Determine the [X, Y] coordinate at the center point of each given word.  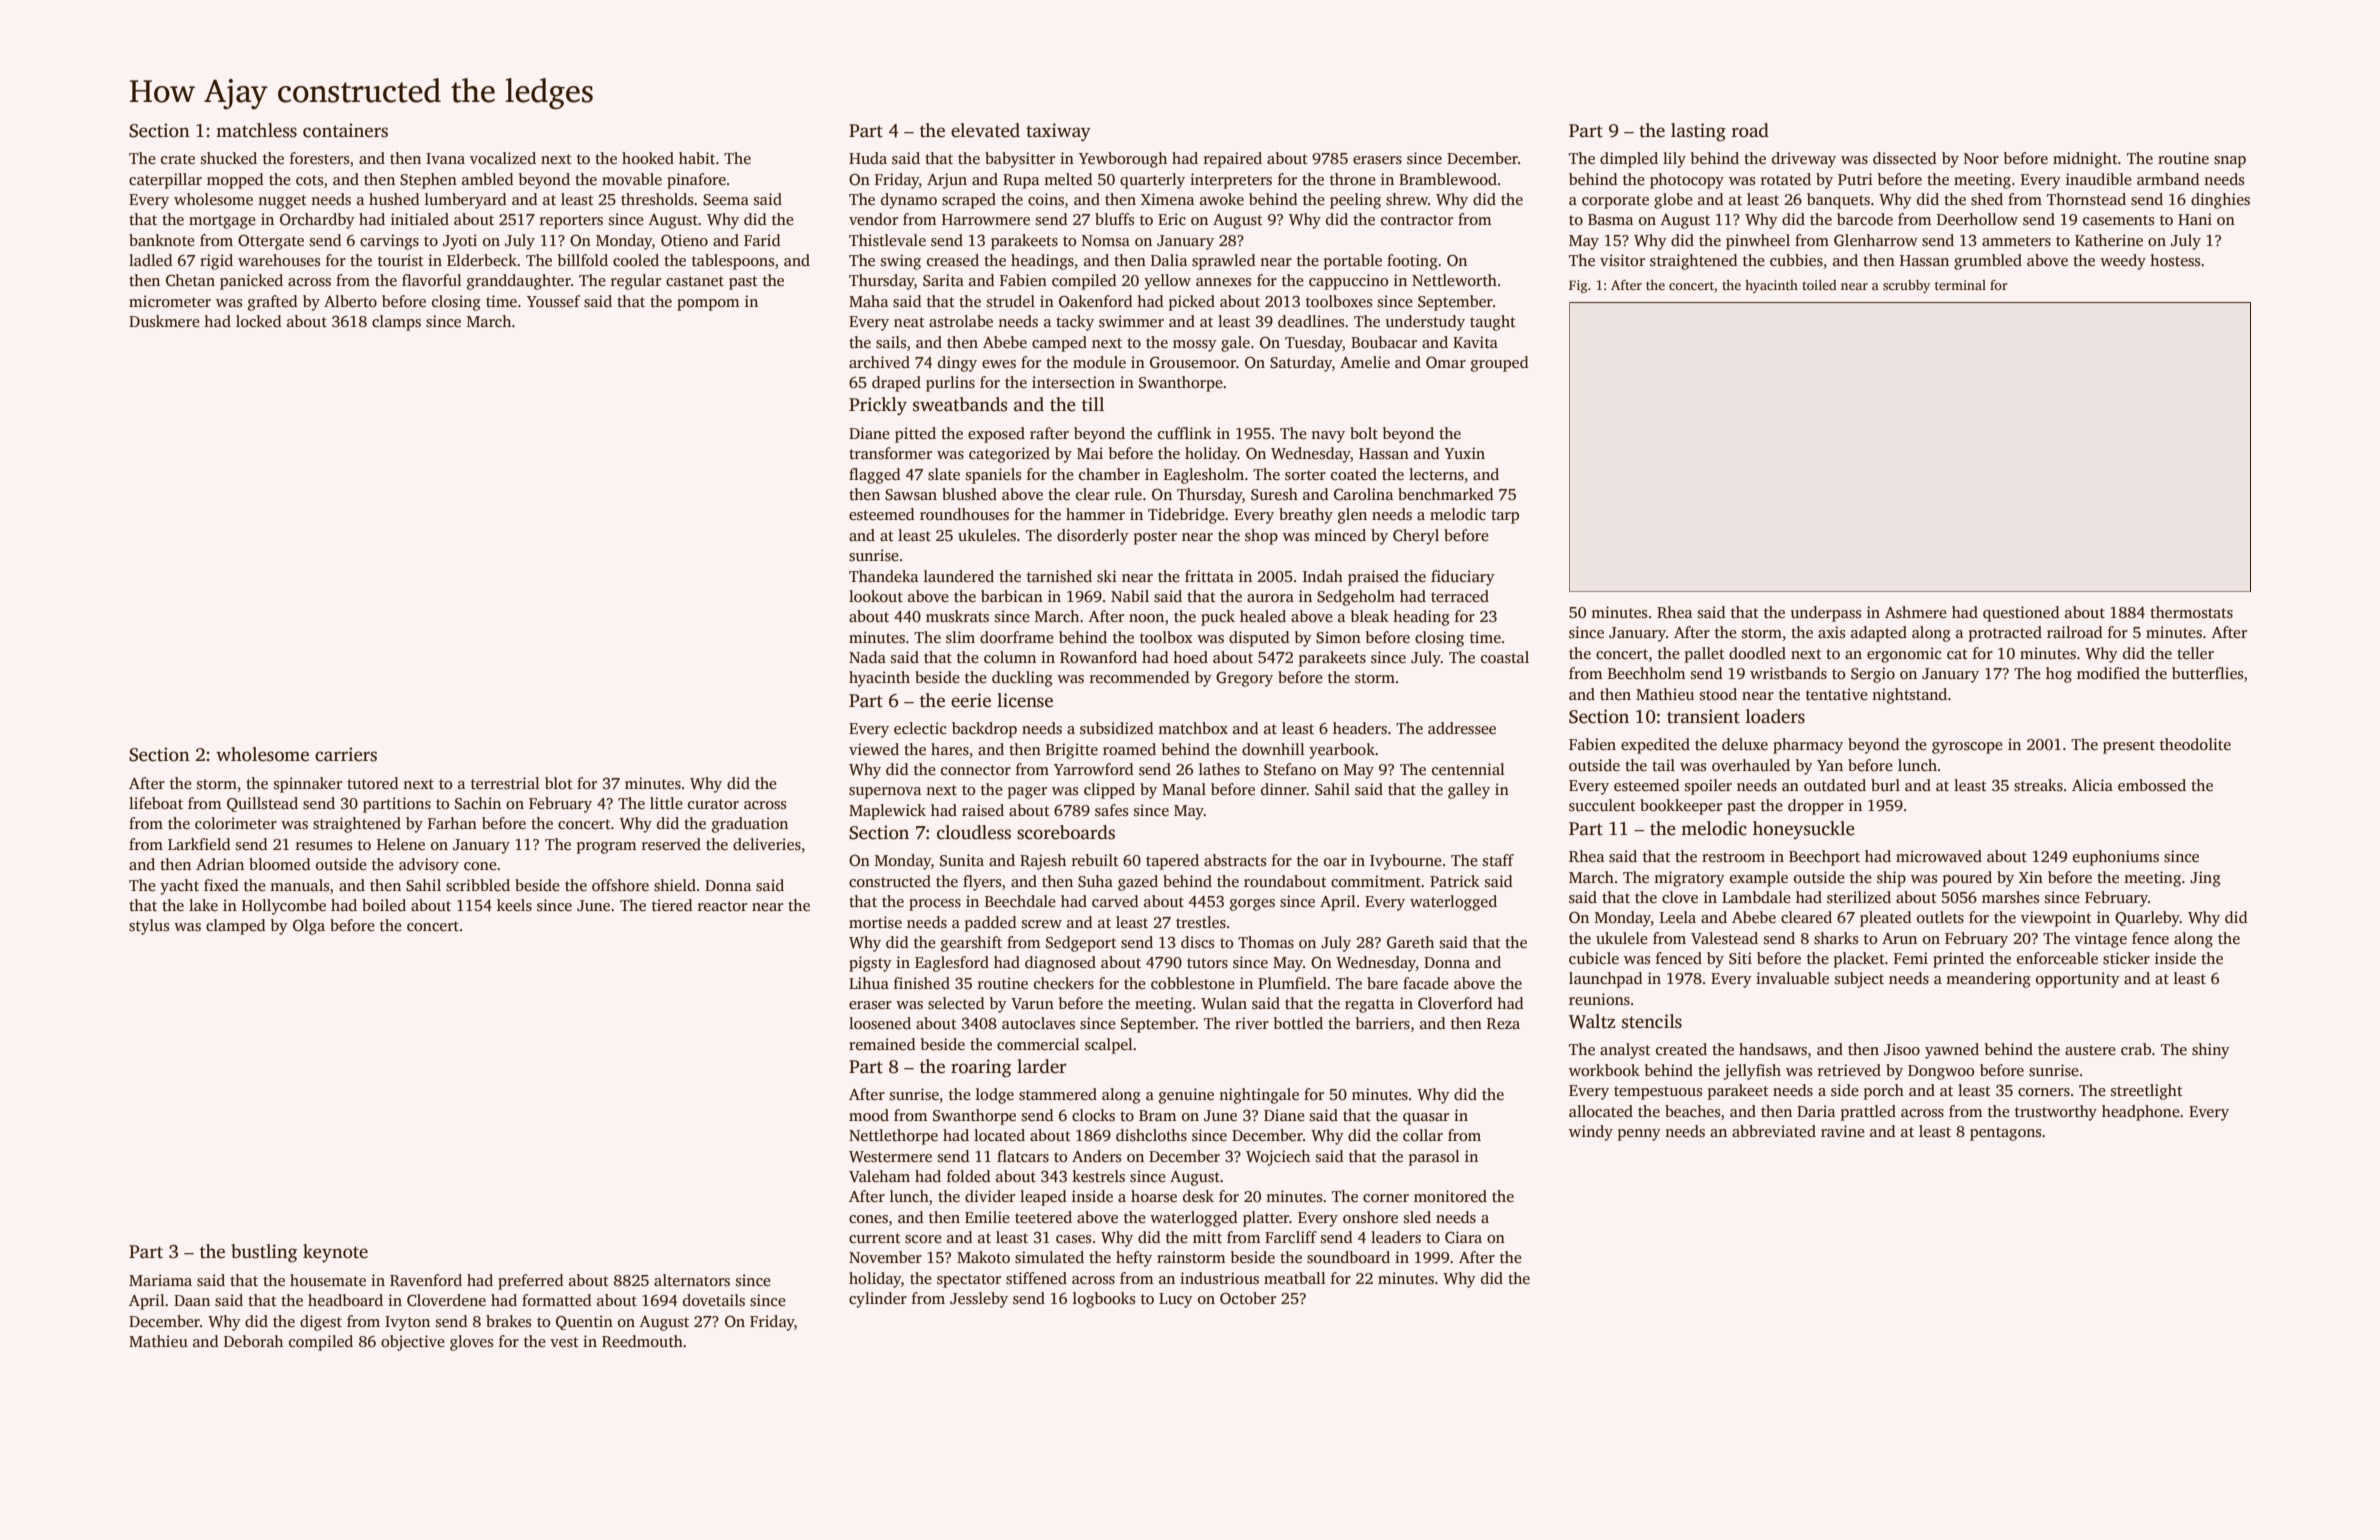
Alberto [350, 301]
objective [413, 1343]
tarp [1505, 517]
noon [1146, 618]
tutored [373, 783]
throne [1353, 179]
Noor [1981, 158]
